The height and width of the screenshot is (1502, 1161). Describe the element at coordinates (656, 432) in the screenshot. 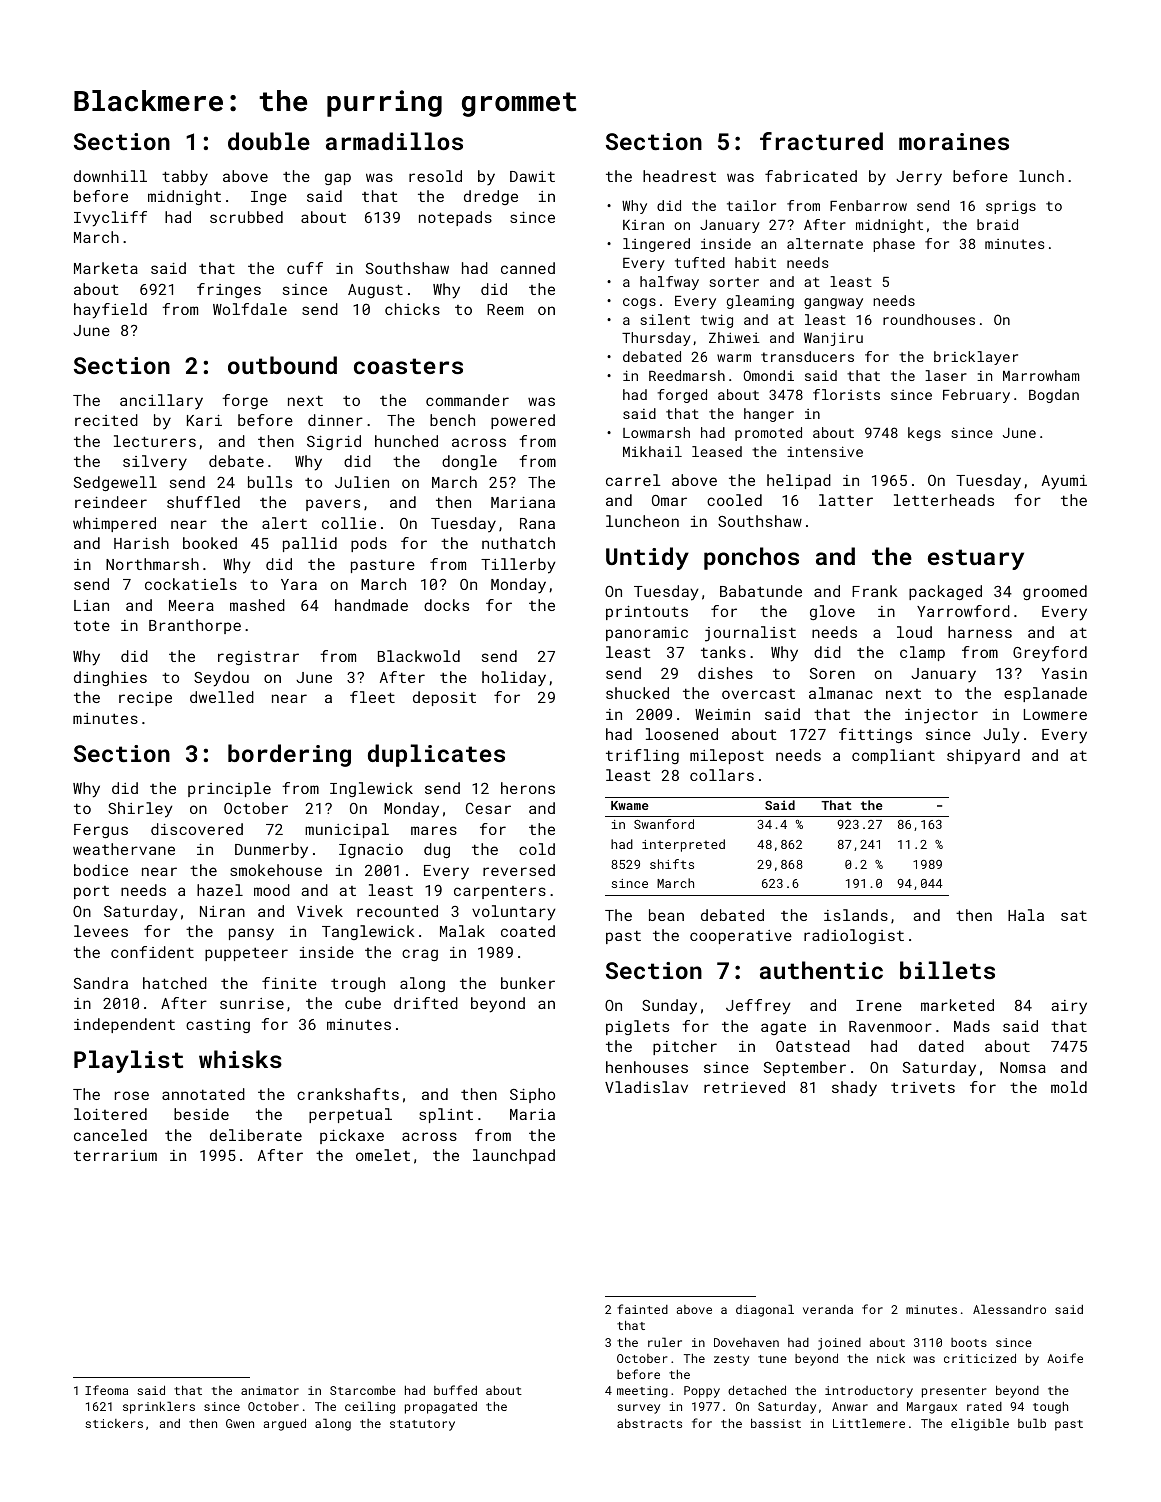

I see `Lowmarsh` at that location.
